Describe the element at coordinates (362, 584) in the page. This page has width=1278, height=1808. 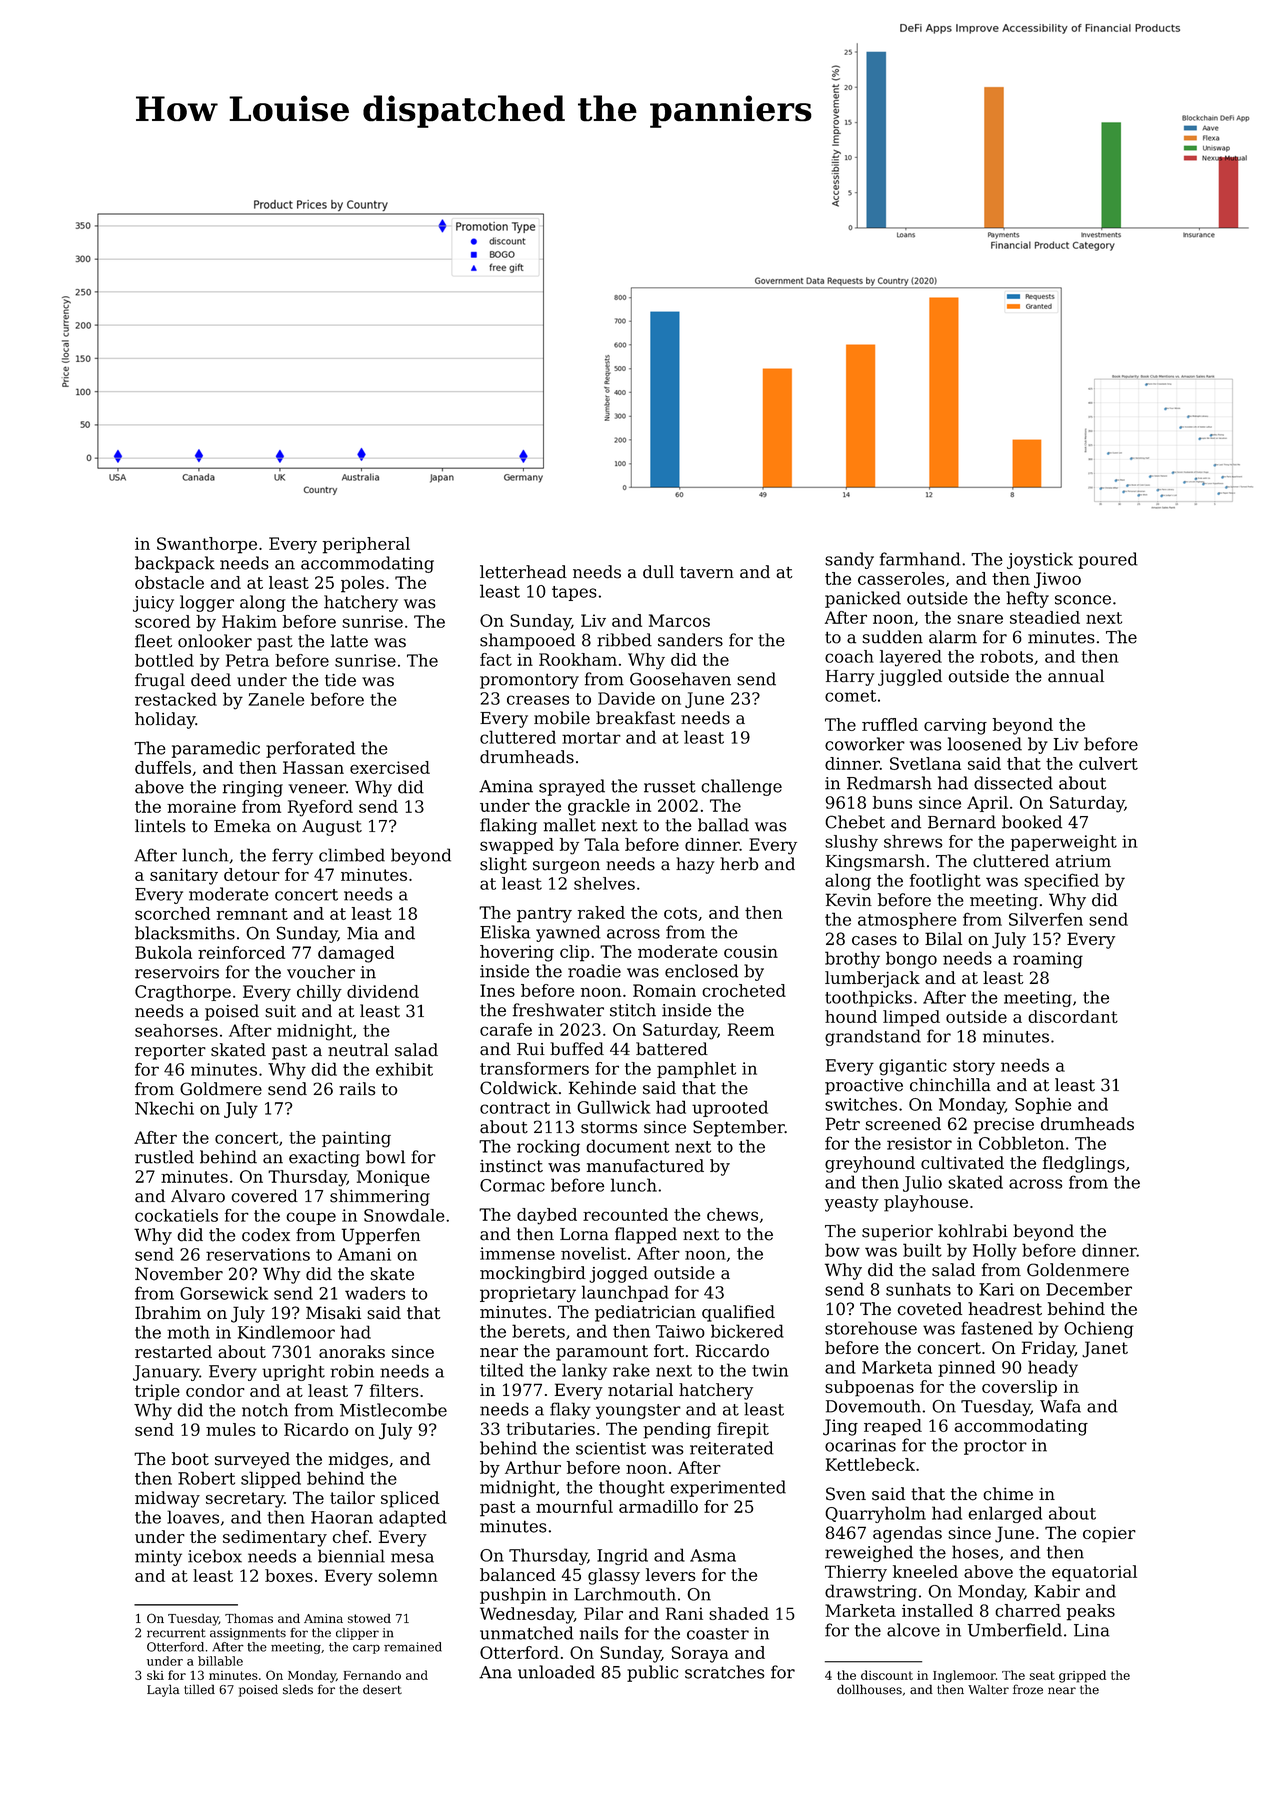
I see `poles` at that location.
